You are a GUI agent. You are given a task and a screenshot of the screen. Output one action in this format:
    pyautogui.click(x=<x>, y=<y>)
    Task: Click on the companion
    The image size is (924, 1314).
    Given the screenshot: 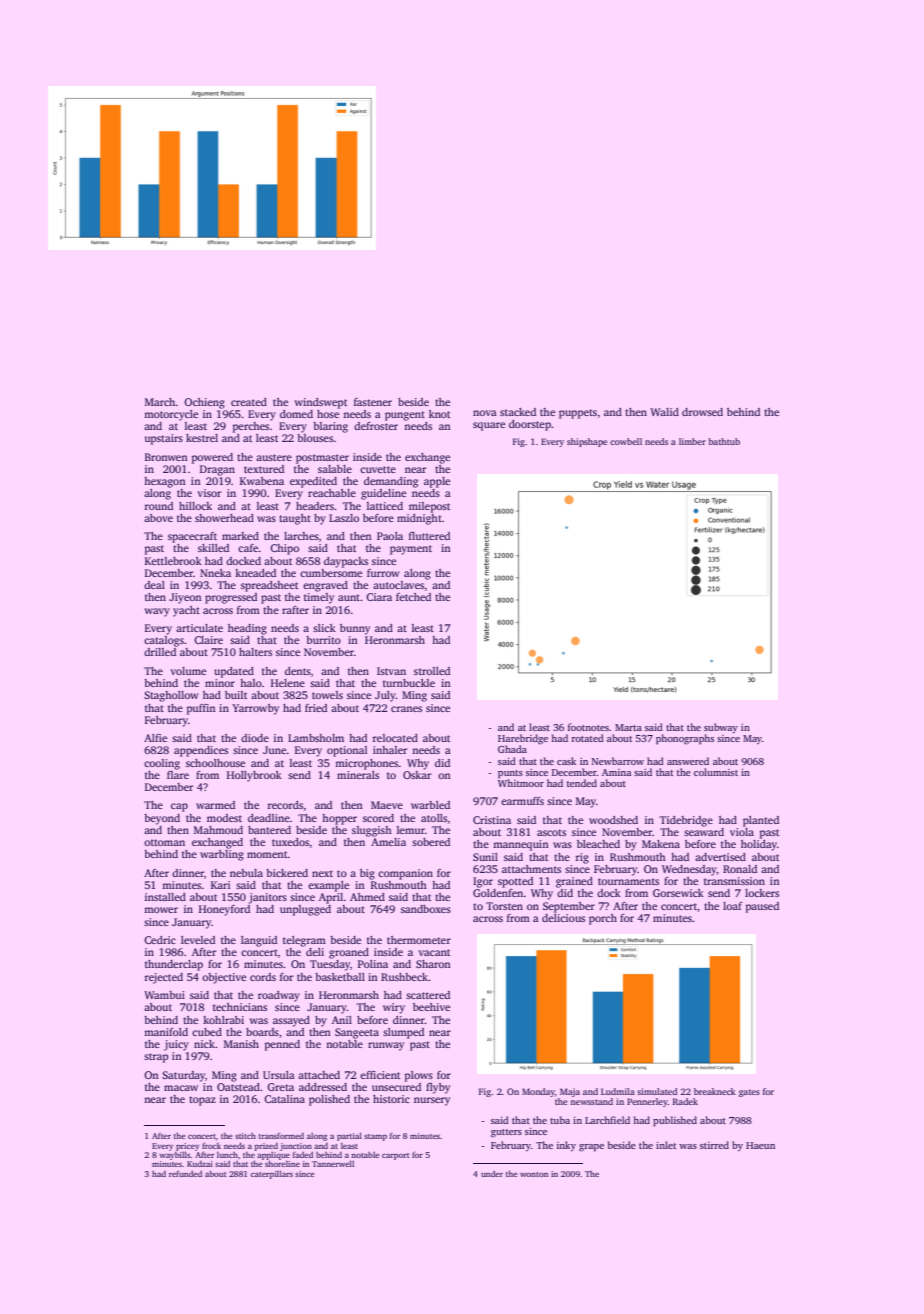 What is the action you would take?
    pyautogui.click(x=405, y=874)
